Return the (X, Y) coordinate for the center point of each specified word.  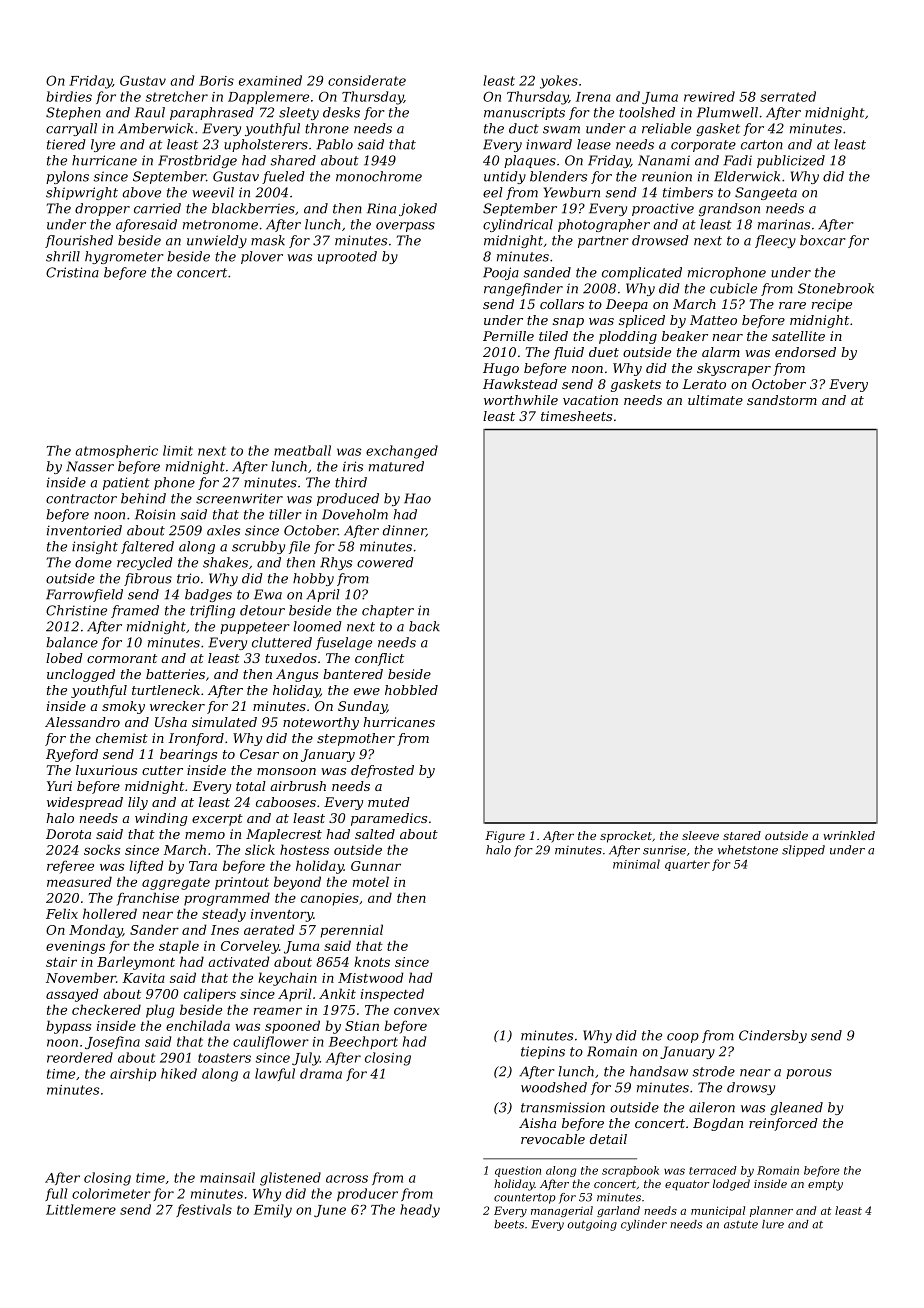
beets (509, 1224)
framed (135, 611)
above (141, 192)
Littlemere (81, 1209)
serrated (788, 96)
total (251, 786)
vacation (590, 400)
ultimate (715, 400)
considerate (367, 80)
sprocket (626, 837)
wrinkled (849, 835)
